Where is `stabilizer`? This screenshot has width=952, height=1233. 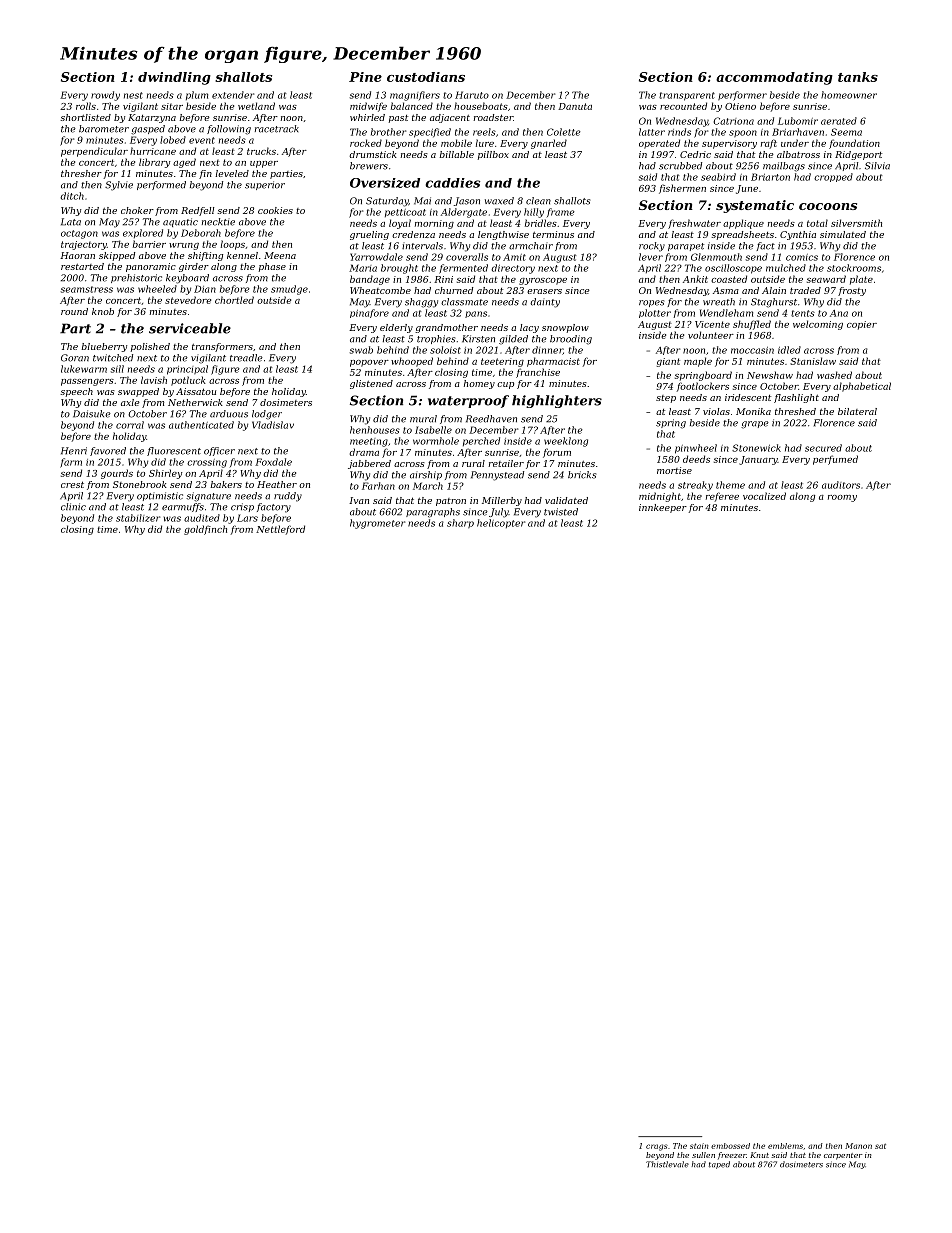 stabilizer is located at coordinates (138, 518).
